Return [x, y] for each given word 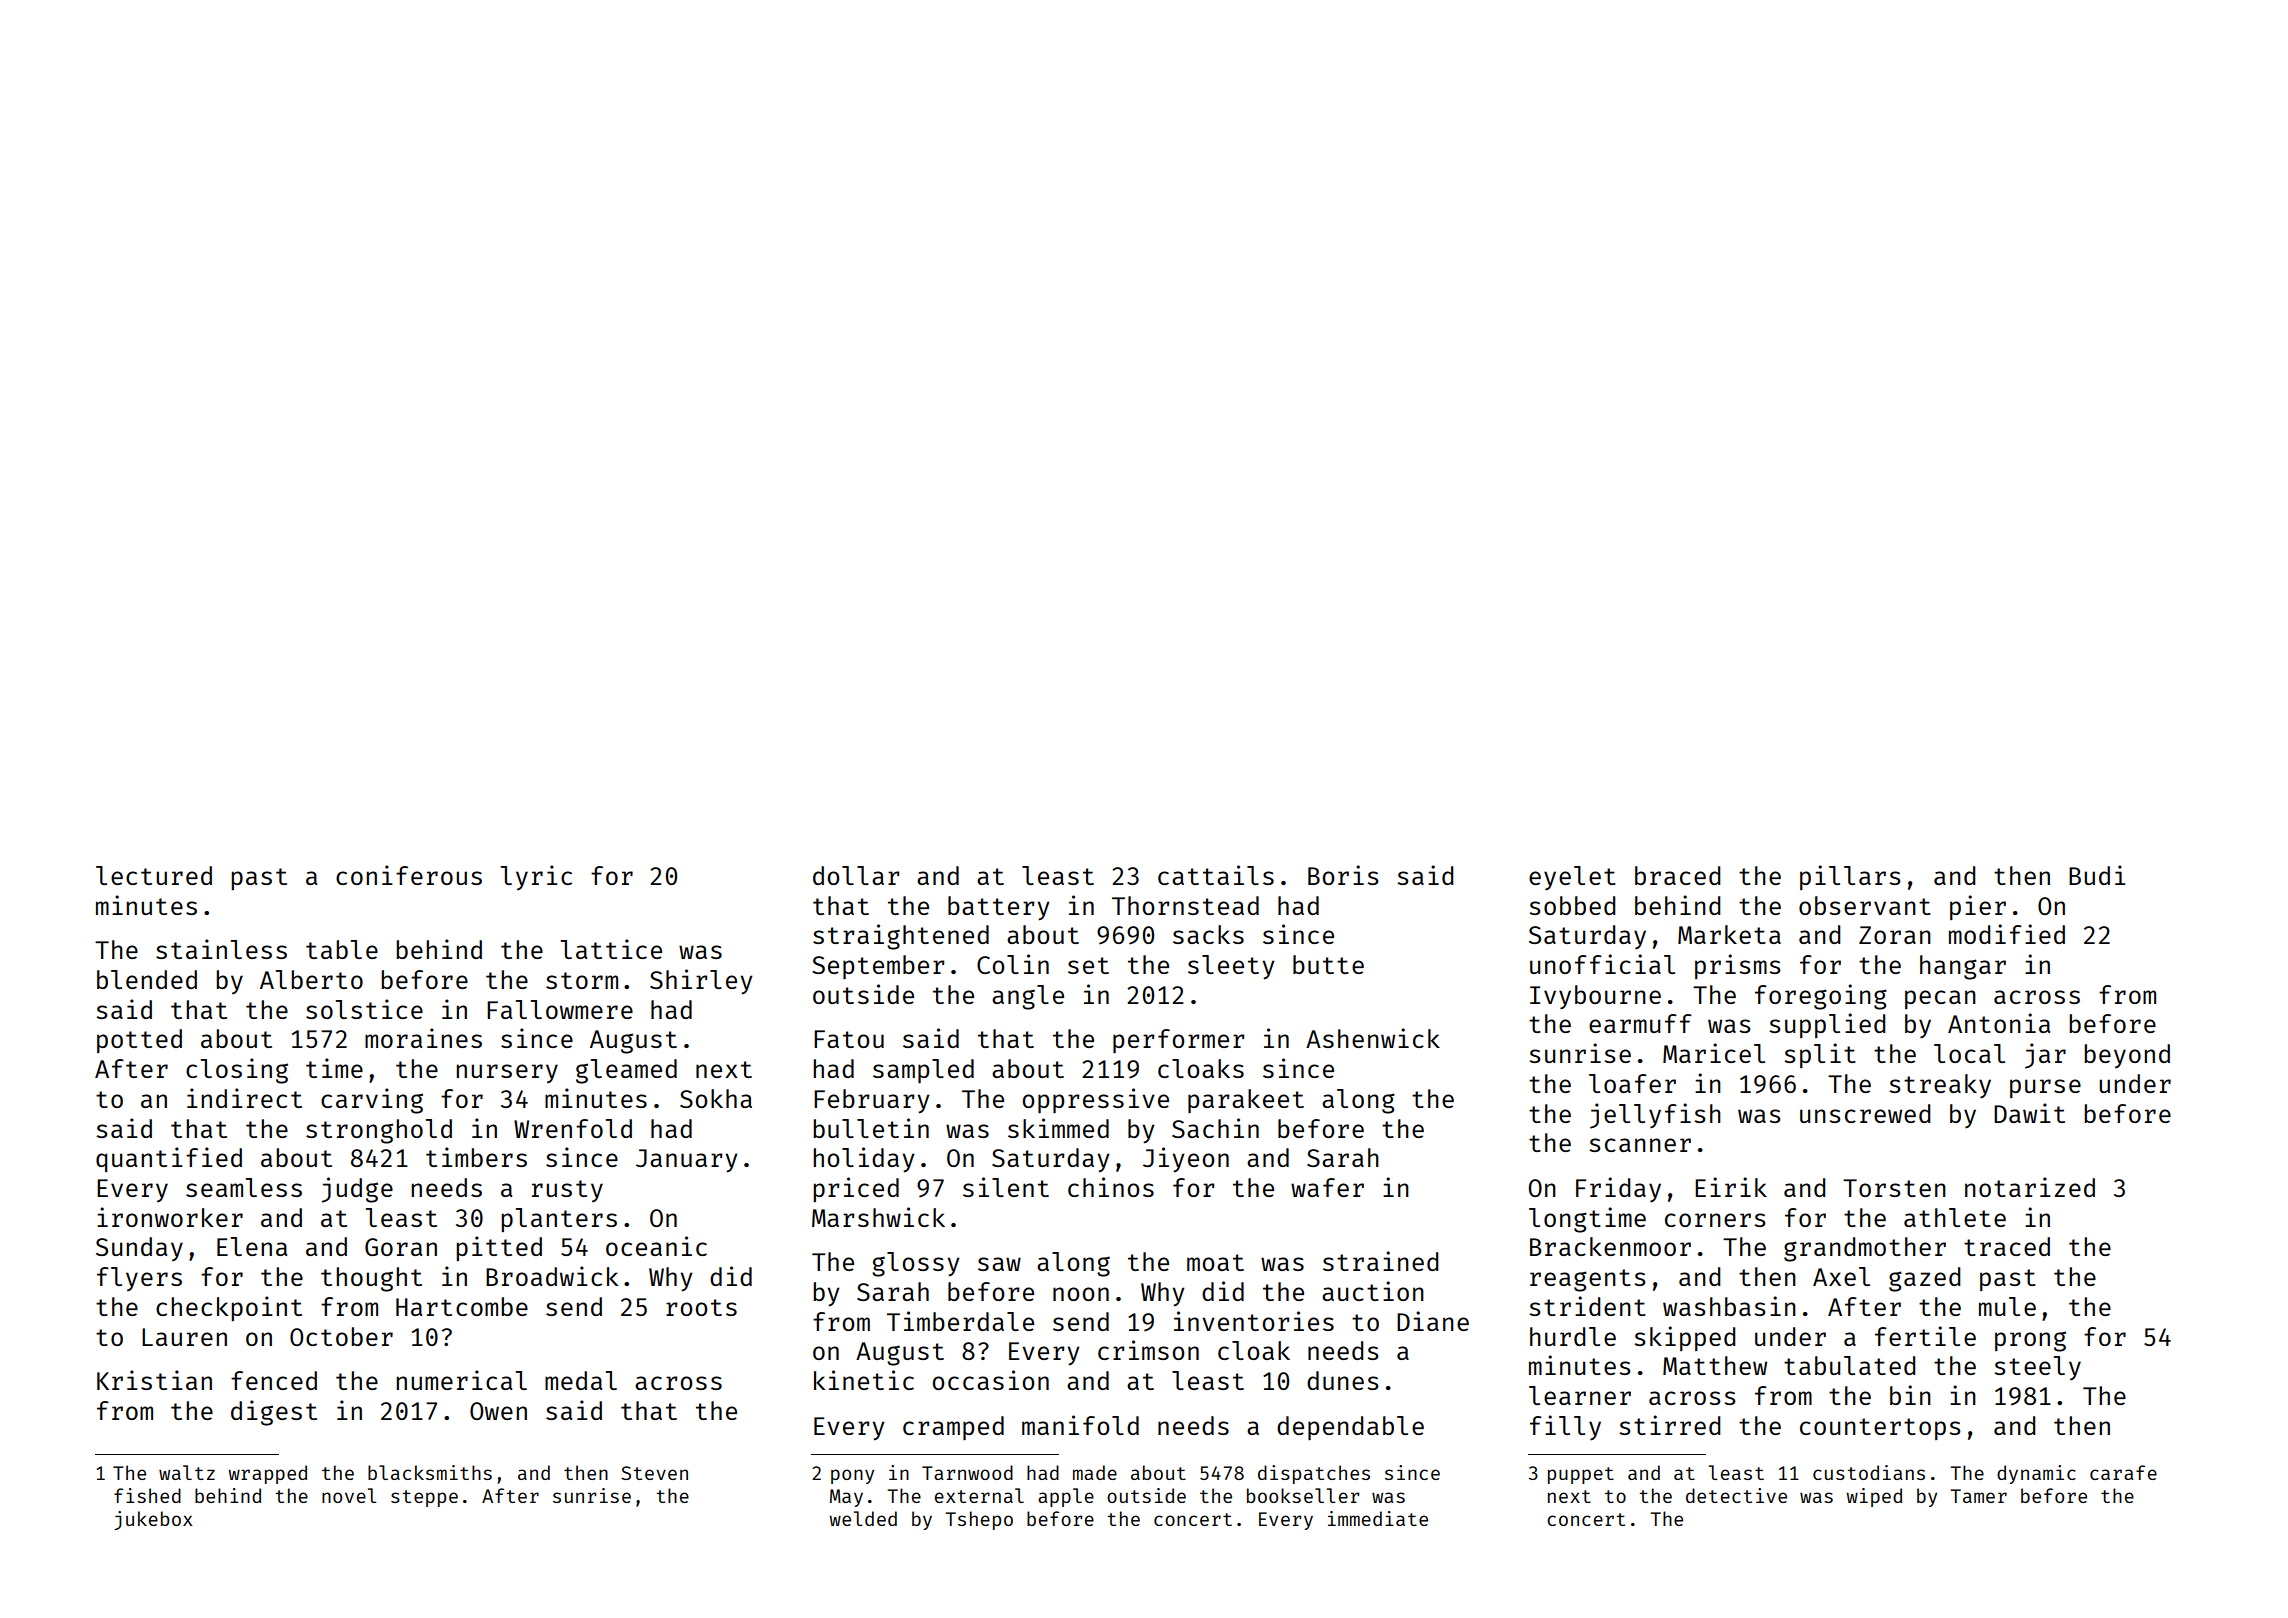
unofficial [1602, 964]
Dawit [2029, 1113]
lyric [536, 877]
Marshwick [878, 1217]
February [872, 1101]
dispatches [1314, 1474]
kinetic [864, 1380]
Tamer [1978, 1496]
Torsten [1894, 1188]
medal [581, 1380]
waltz [187, 1472]
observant [1865, 905]
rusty [567, 1191]
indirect [244, 1098]
